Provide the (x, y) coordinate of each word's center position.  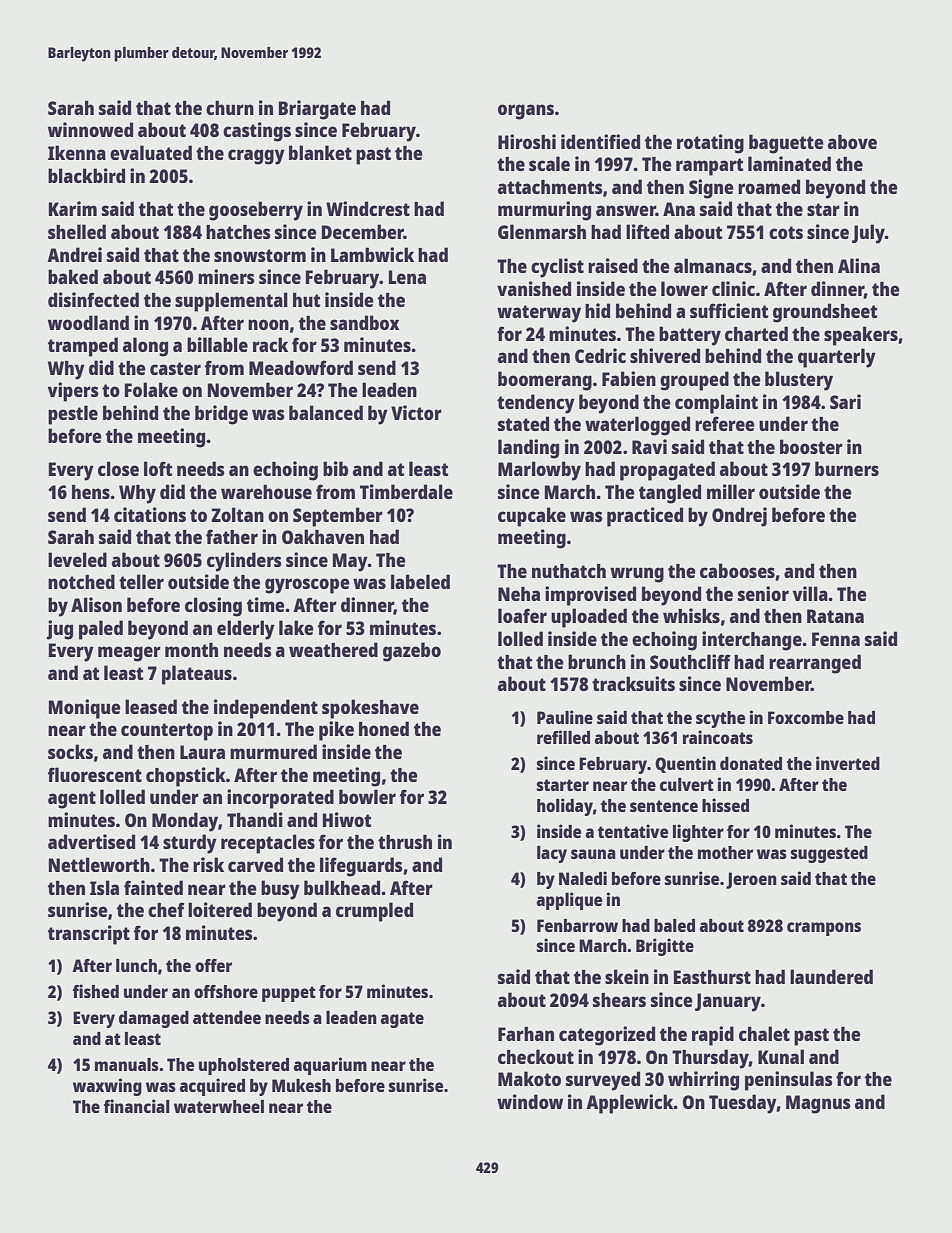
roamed (769, 186)
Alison (96, 604)
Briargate (317, 110)
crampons (824, 929)
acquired (212, 1087)
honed (384, 728)
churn (230, 108)
